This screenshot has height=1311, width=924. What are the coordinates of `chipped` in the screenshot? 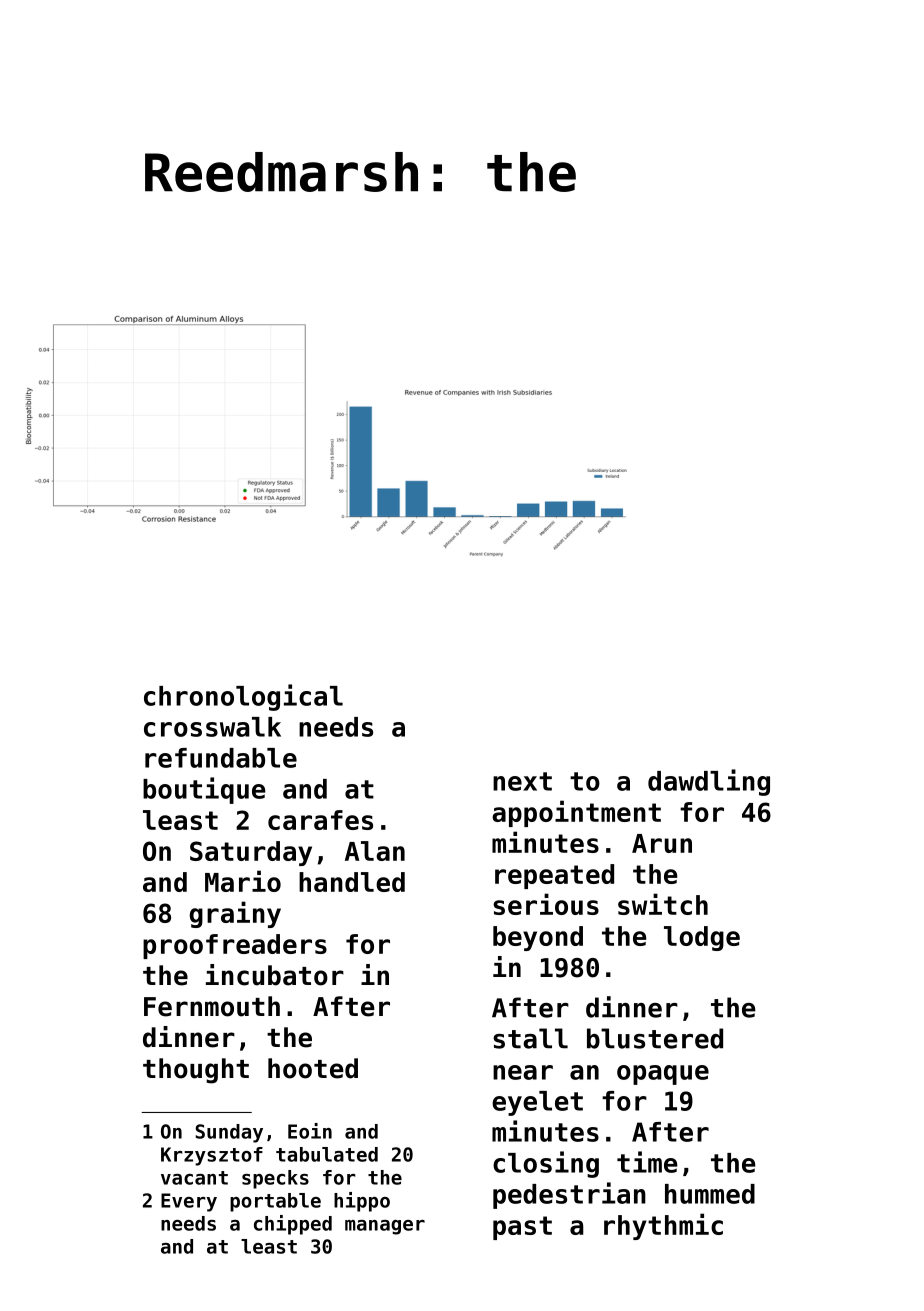 It's located at (293, 1225).
